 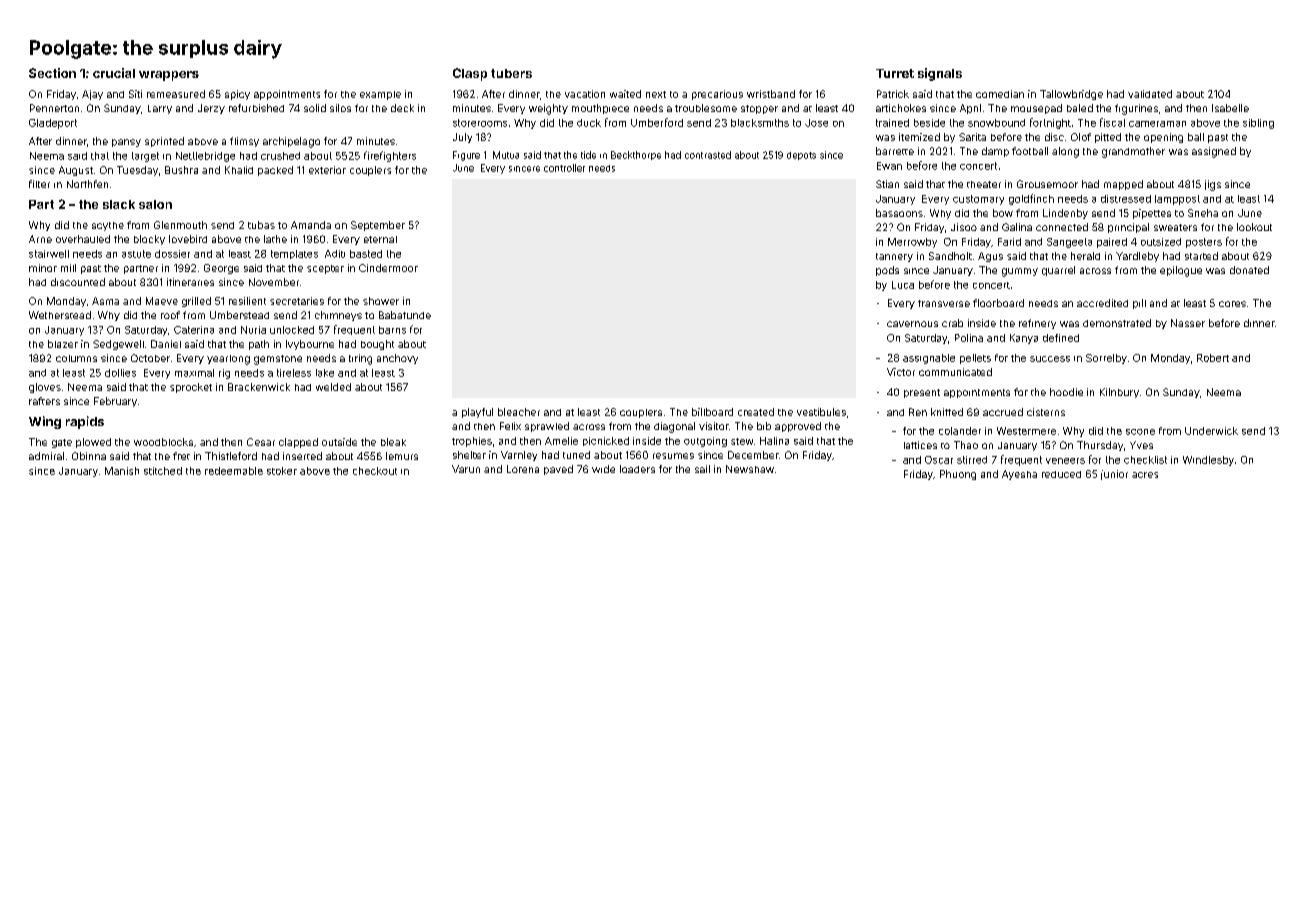 I want to click on controller, so click(x=564, y=168).
